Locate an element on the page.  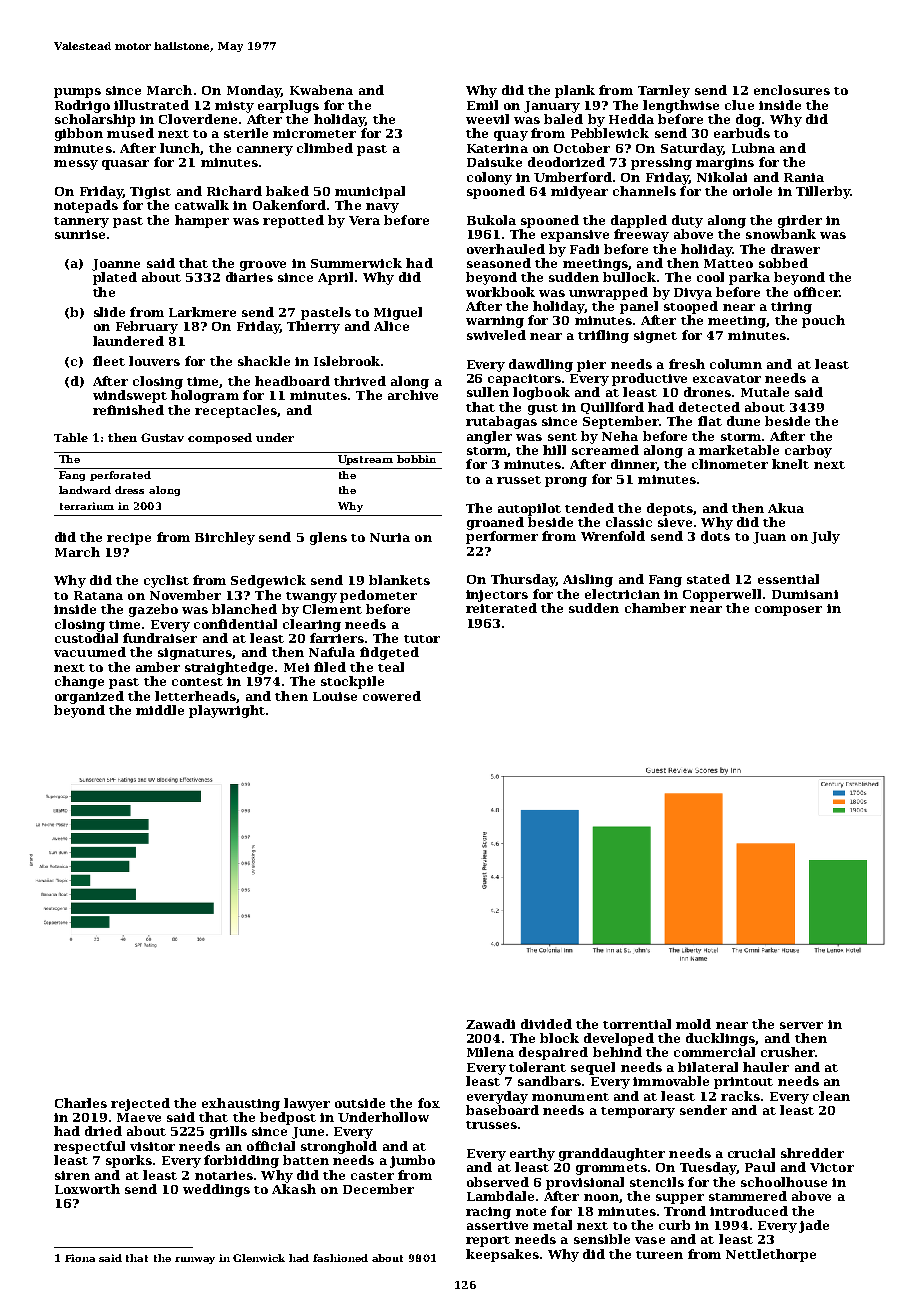
middle is located at coordinates (160, 710).
